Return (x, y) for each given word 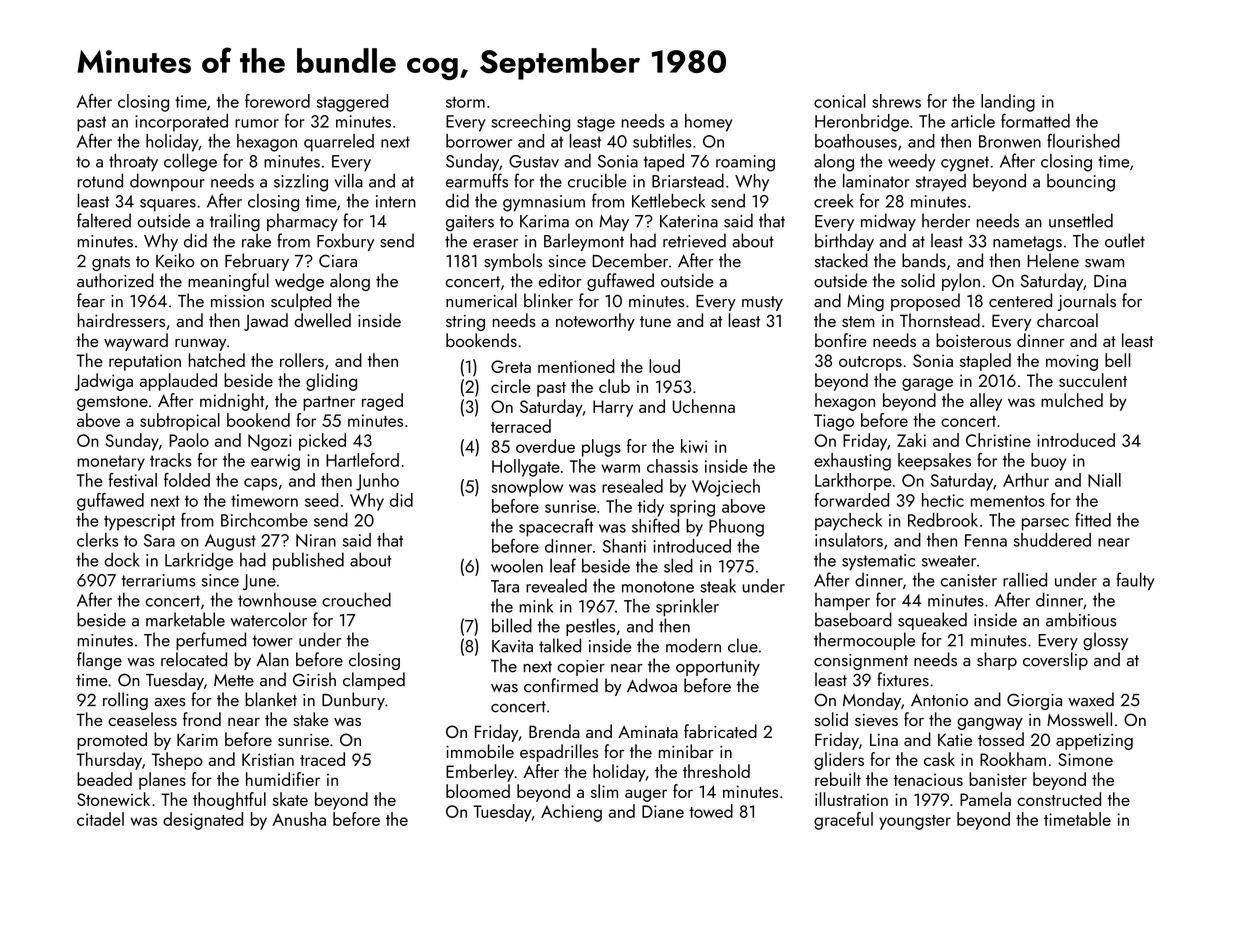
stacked (841, 260)
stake (311, 719)
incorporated (181, 123)
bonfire (841, 340)
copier (581, 668)
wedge (299, 282)
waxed (1091, 699)
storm (465, 102)
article (973, 121)
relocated (194, 659)
